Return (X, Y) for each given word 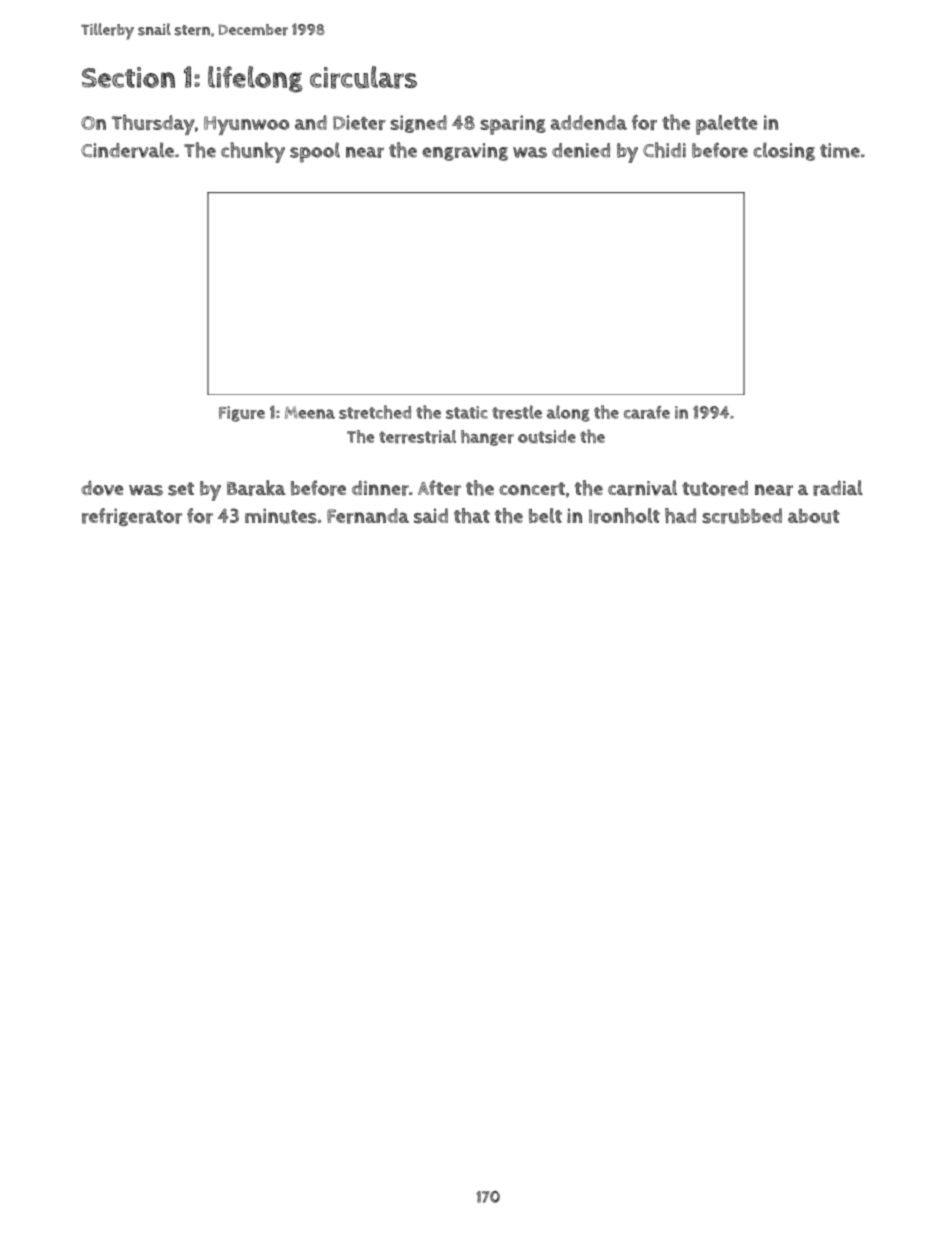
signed (418, 124)
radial (838, 488)
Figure (242, 414)
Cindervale (127, 150)
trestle (517, 412)
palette (727, 125)
